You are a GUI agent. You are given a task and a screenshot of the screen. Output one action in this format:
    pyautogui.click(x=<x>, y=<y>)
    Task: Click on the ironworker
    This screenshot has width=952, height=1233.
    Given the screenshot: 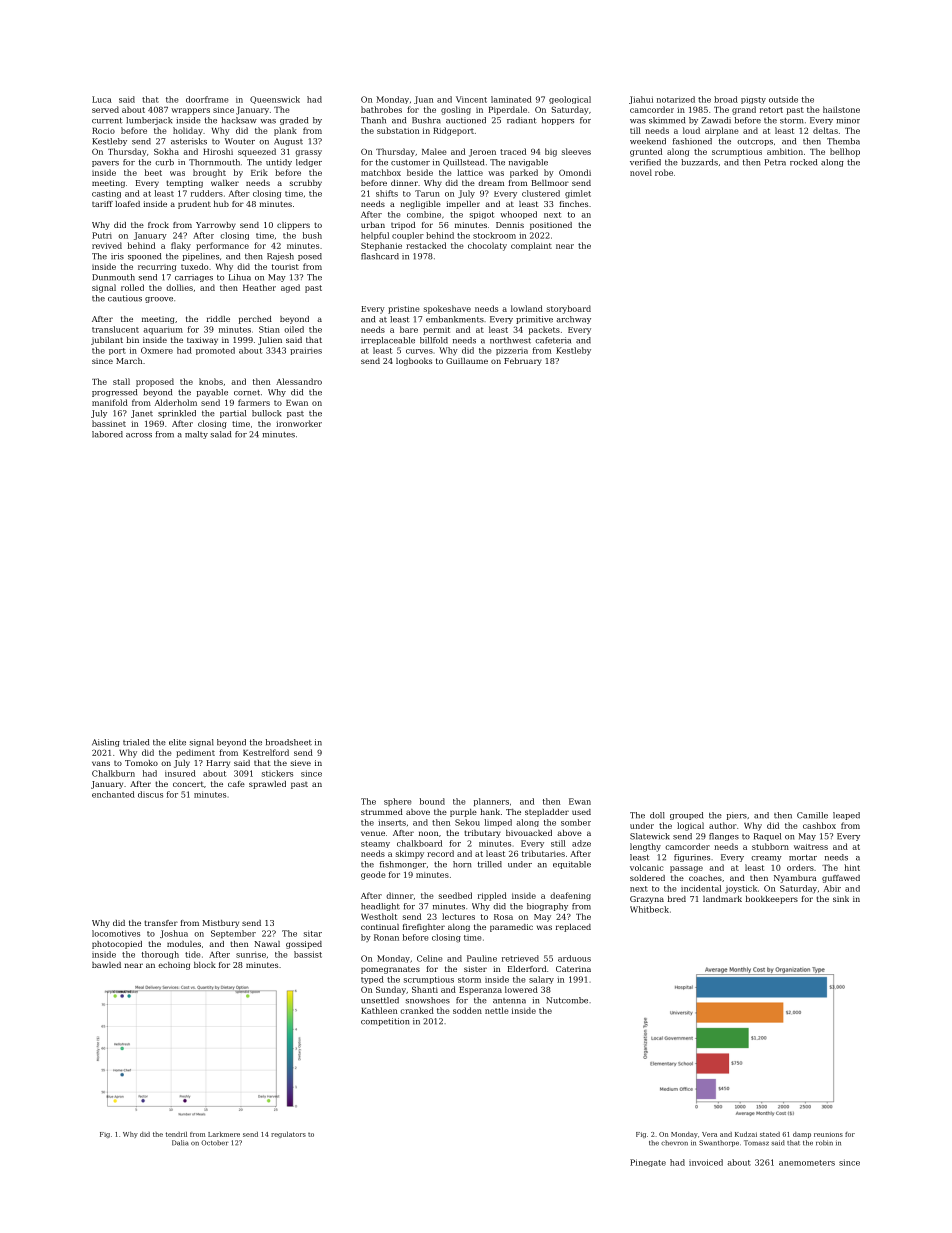 What is the action you would take?
    pyautogui.click(x=299, y=423)
